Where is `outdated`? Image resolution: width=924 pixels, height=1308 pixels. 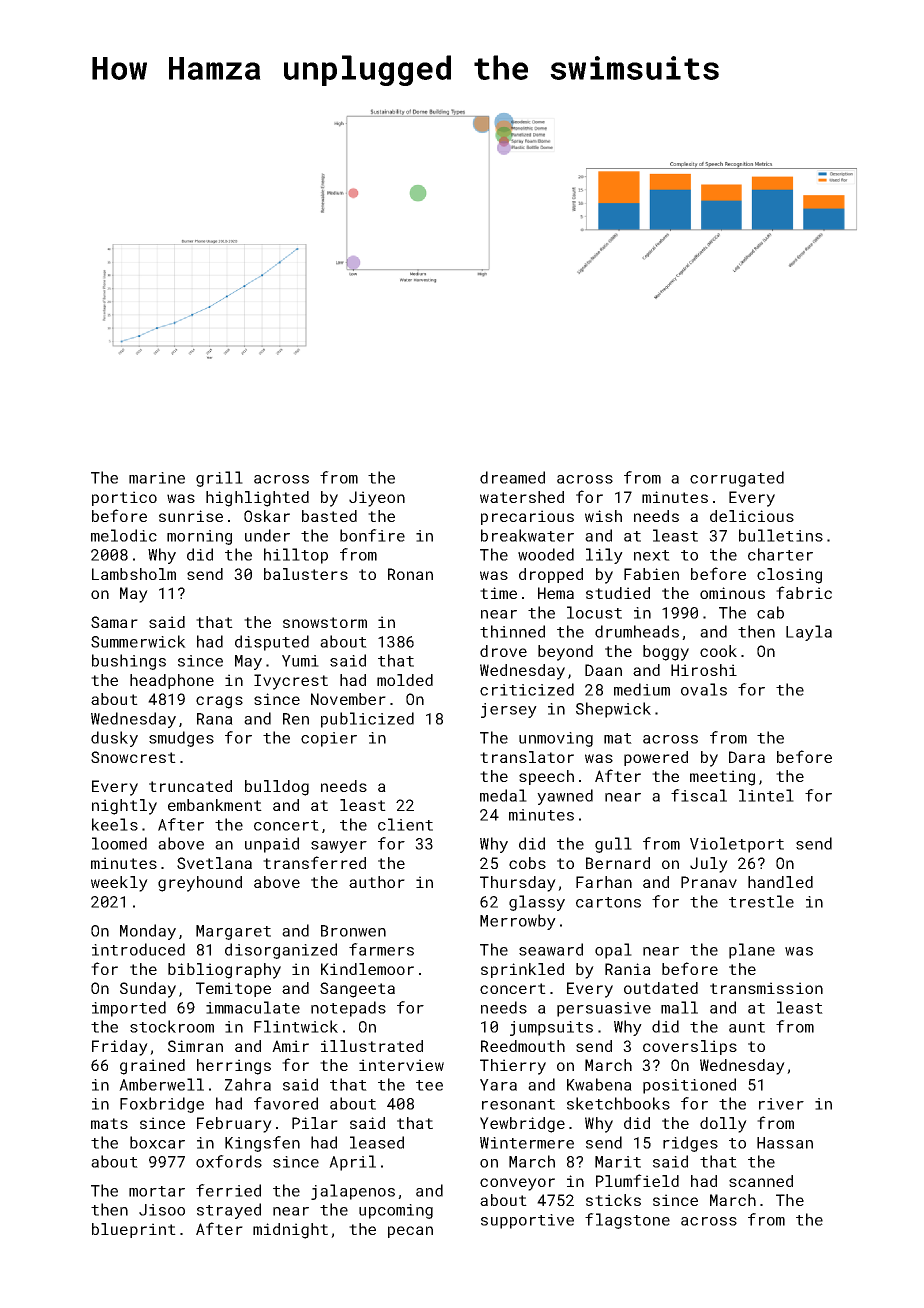
outdated is located at coordinates (661, 988).
